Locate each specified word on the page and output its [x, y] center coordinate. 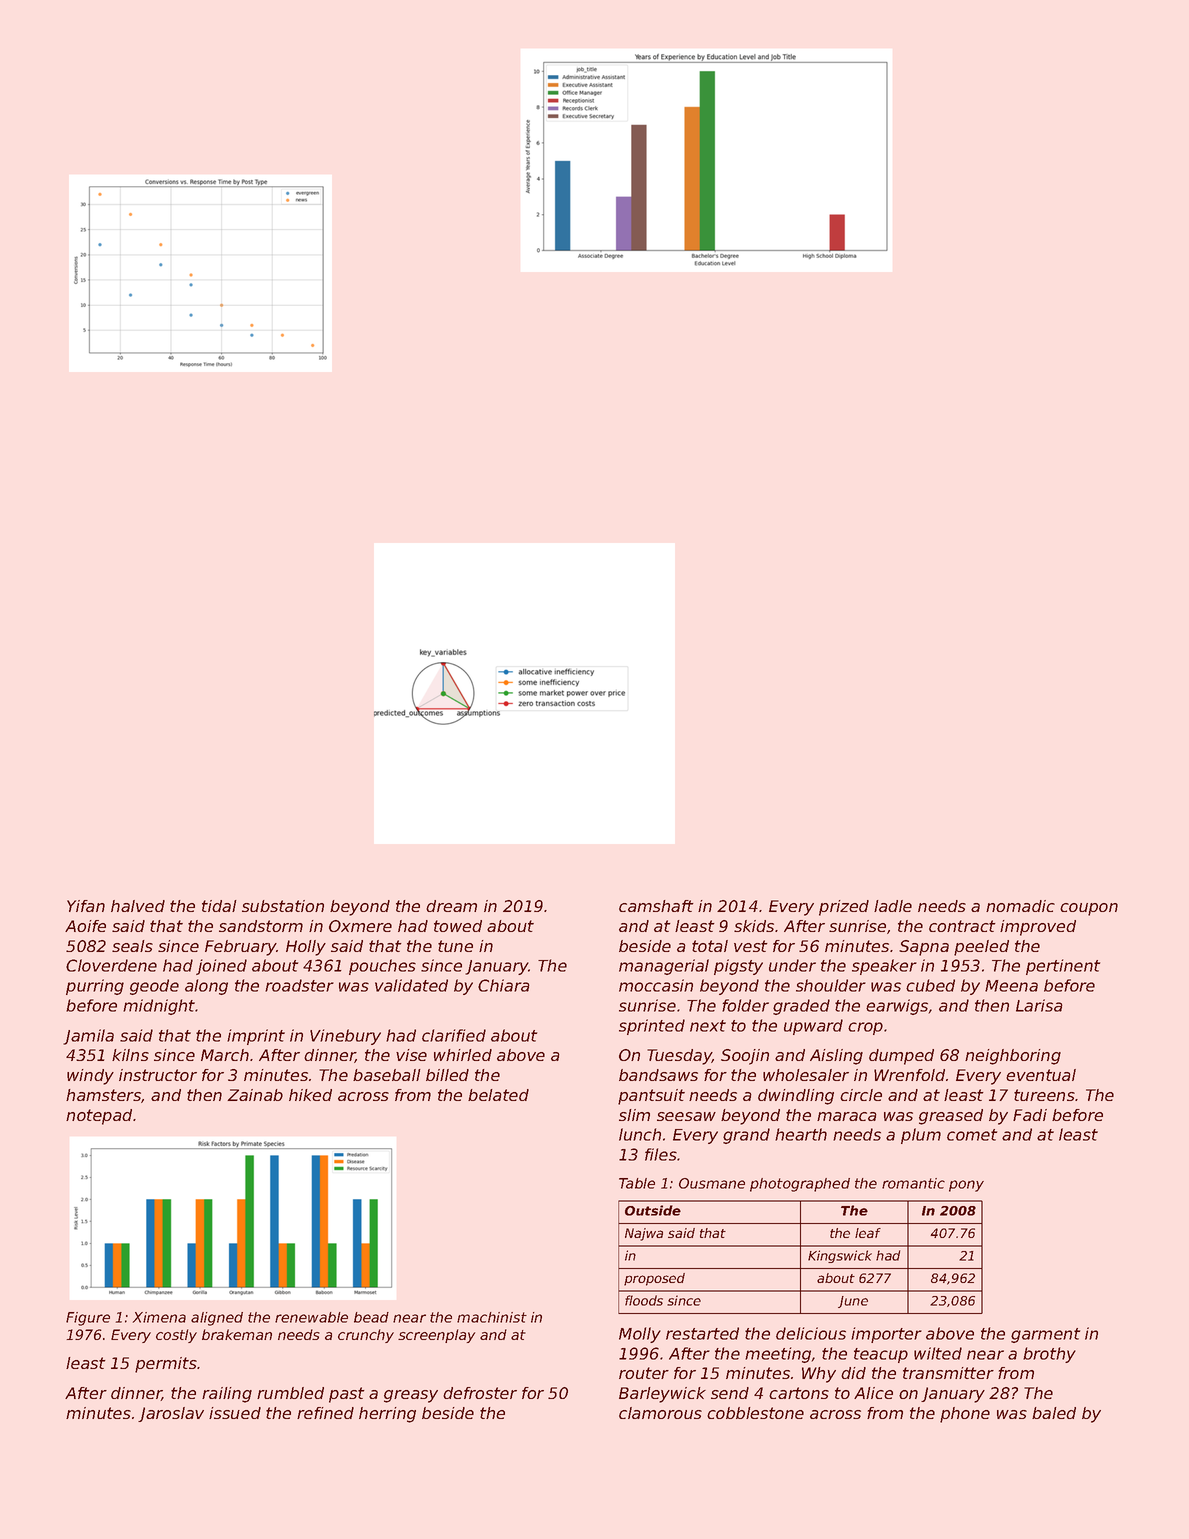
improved [1038, 928]
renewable [311, 1317]
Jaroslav [171, 1414]
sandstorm [261, 926]
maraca [847, 1116]
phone [965, 1415]
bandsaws [658, 1075]
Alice [873, 1393]
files [661, 1154]
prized [844, 908]
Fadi [1030, 1115]
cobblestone [755, 1413]
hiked [310, 1095]
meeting [778, 1355]
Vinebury [345, 1037]
